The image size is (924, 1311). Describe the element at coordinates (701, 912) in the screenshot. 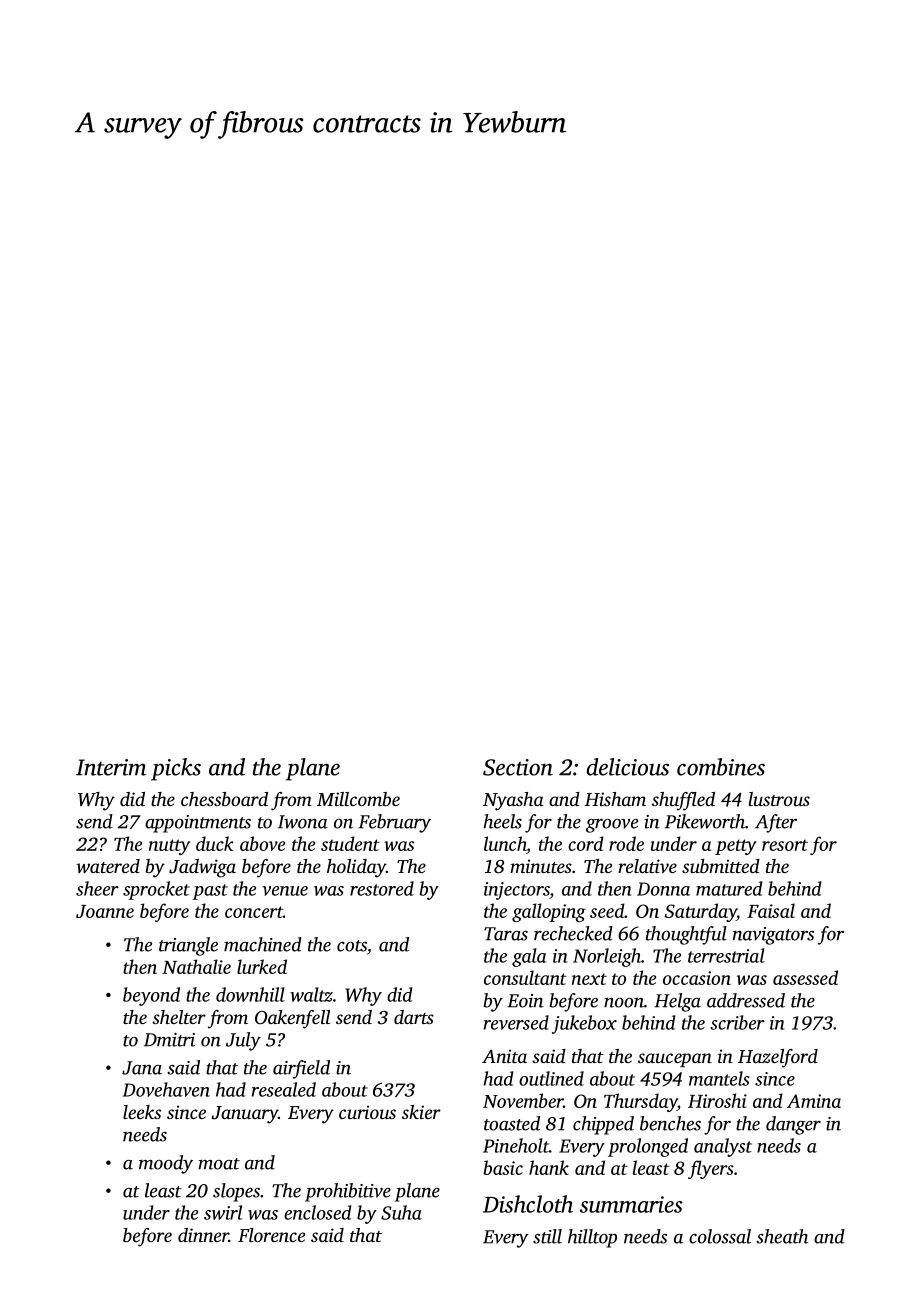

I see `Saturday` at that location.
